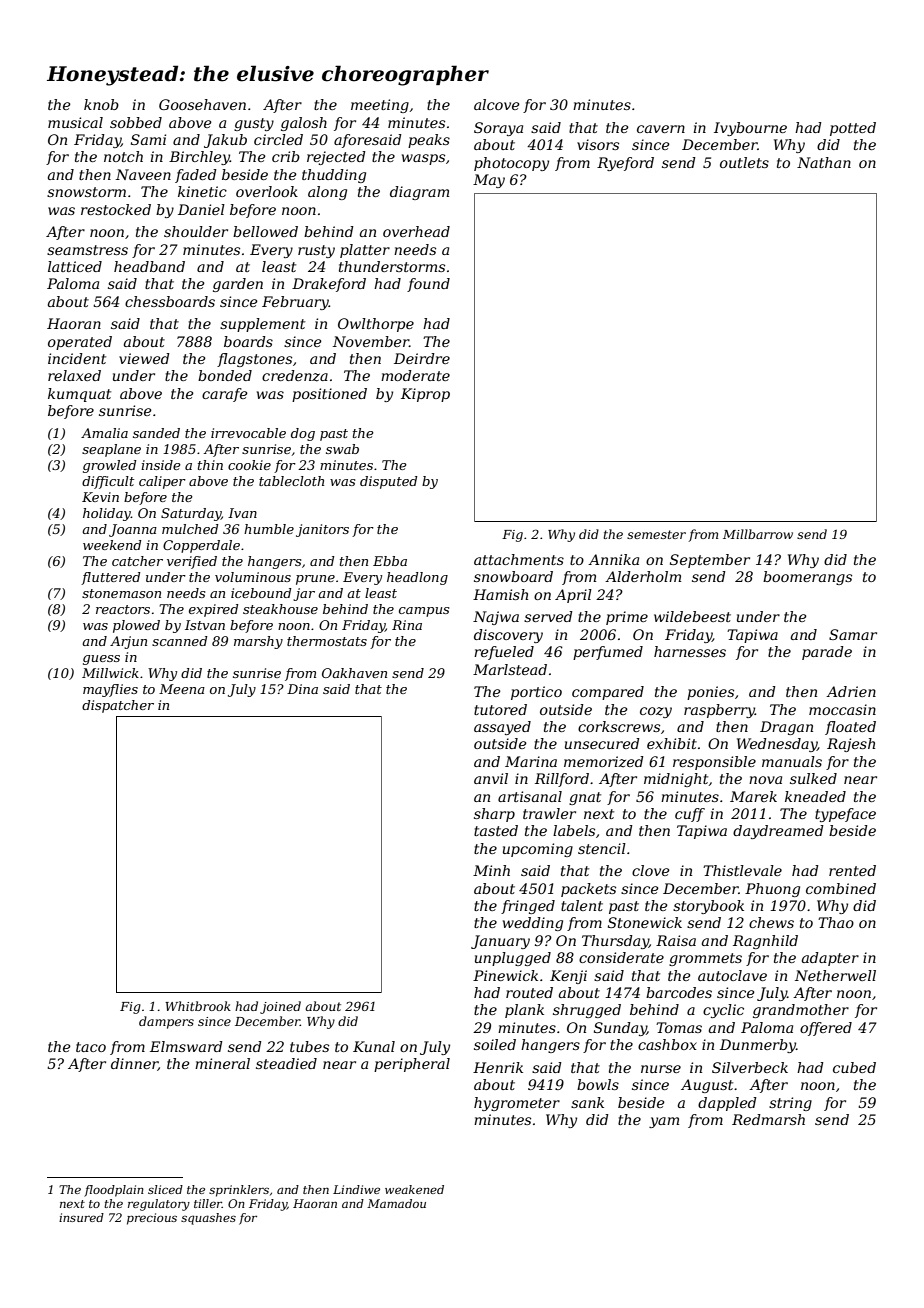  I want to click on moderate, so click(415, 375).
